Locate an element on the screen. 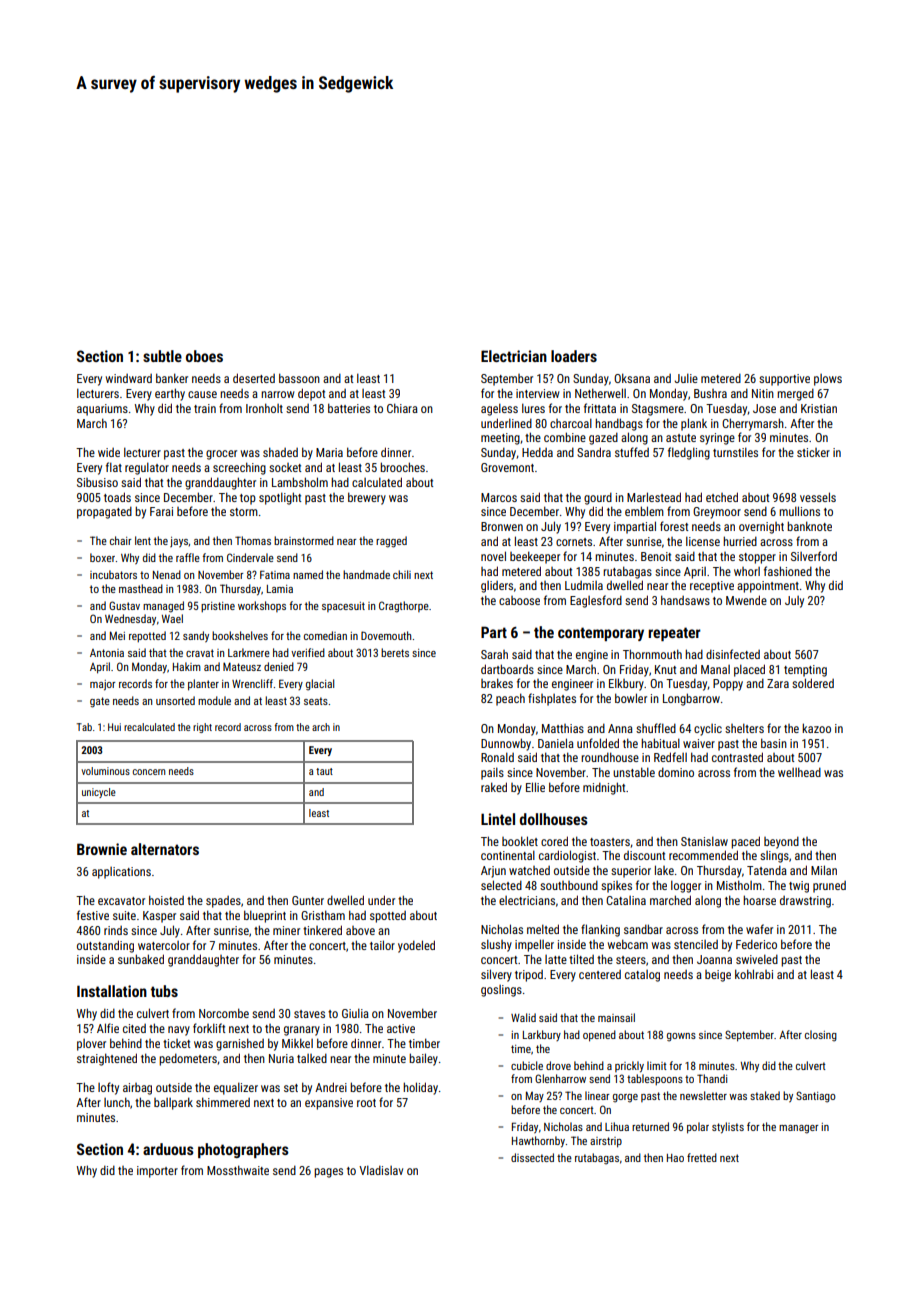  closing is located at coordinates (821, 1036).
